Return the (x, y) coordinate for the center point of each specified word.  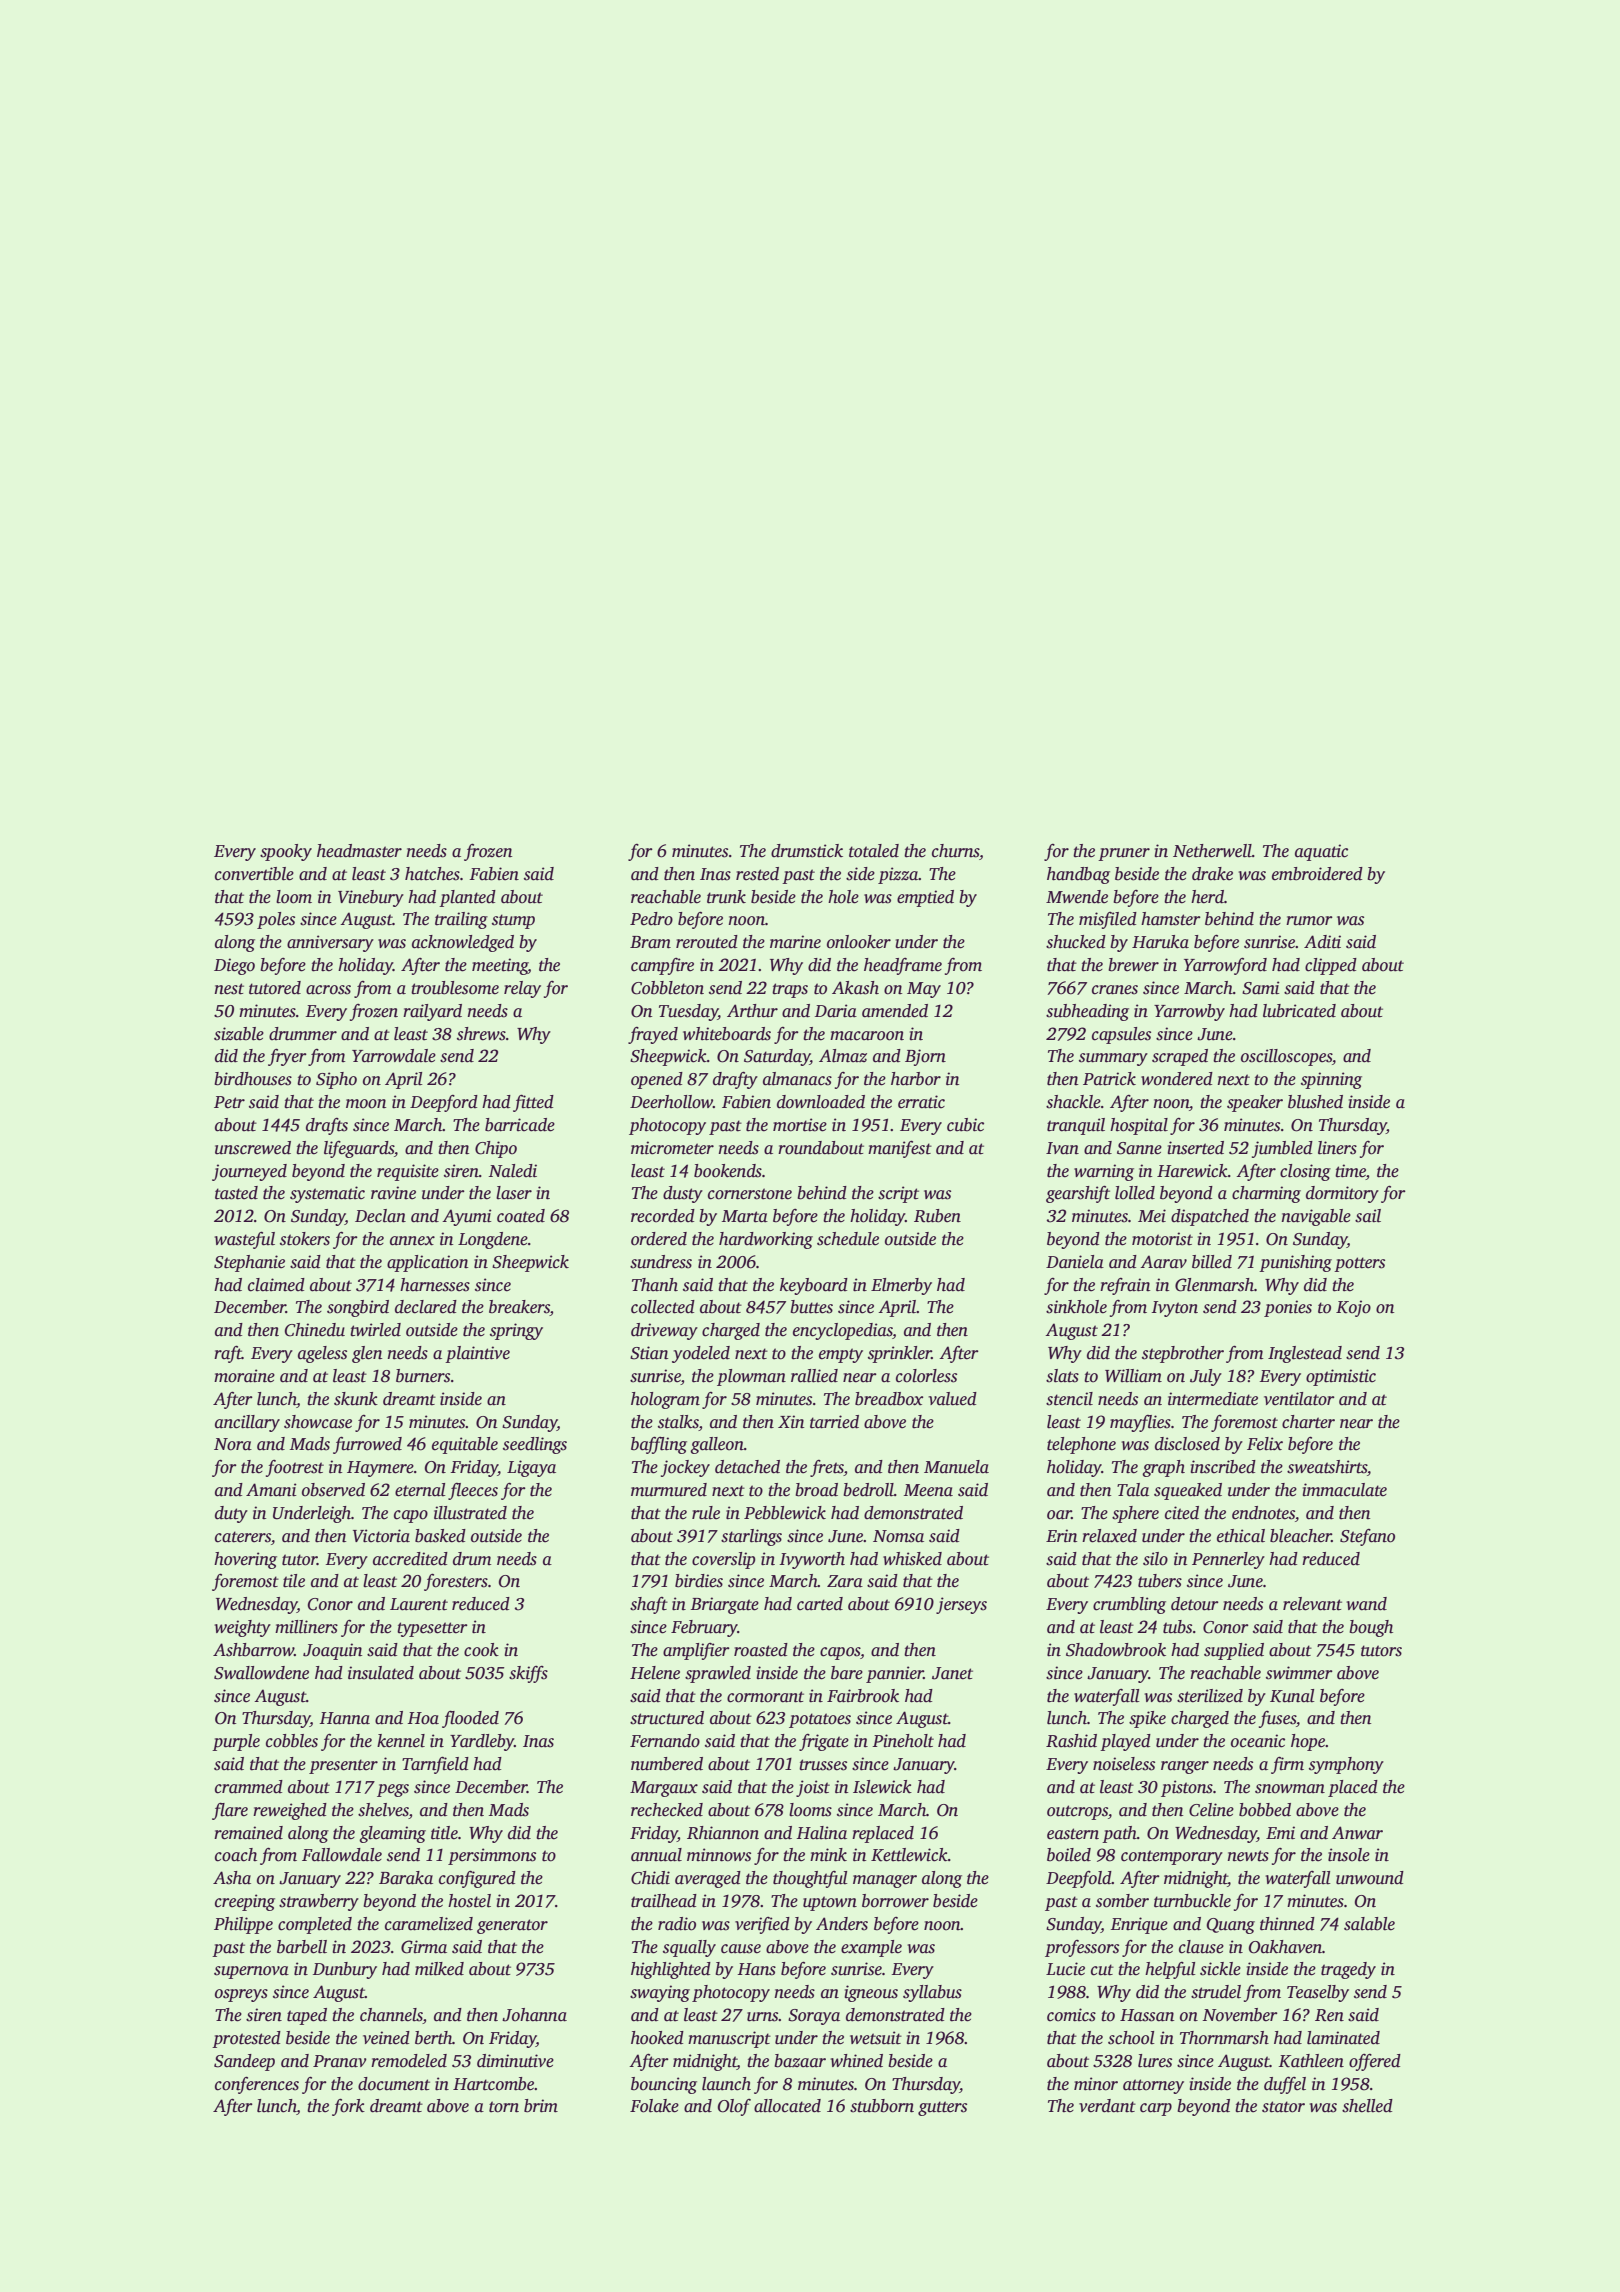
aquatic (1321, 852)
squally (689, 1948)
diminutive (515, 2061)
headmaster (359, 851)
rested (757, 874)
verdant (1107, 2106)
